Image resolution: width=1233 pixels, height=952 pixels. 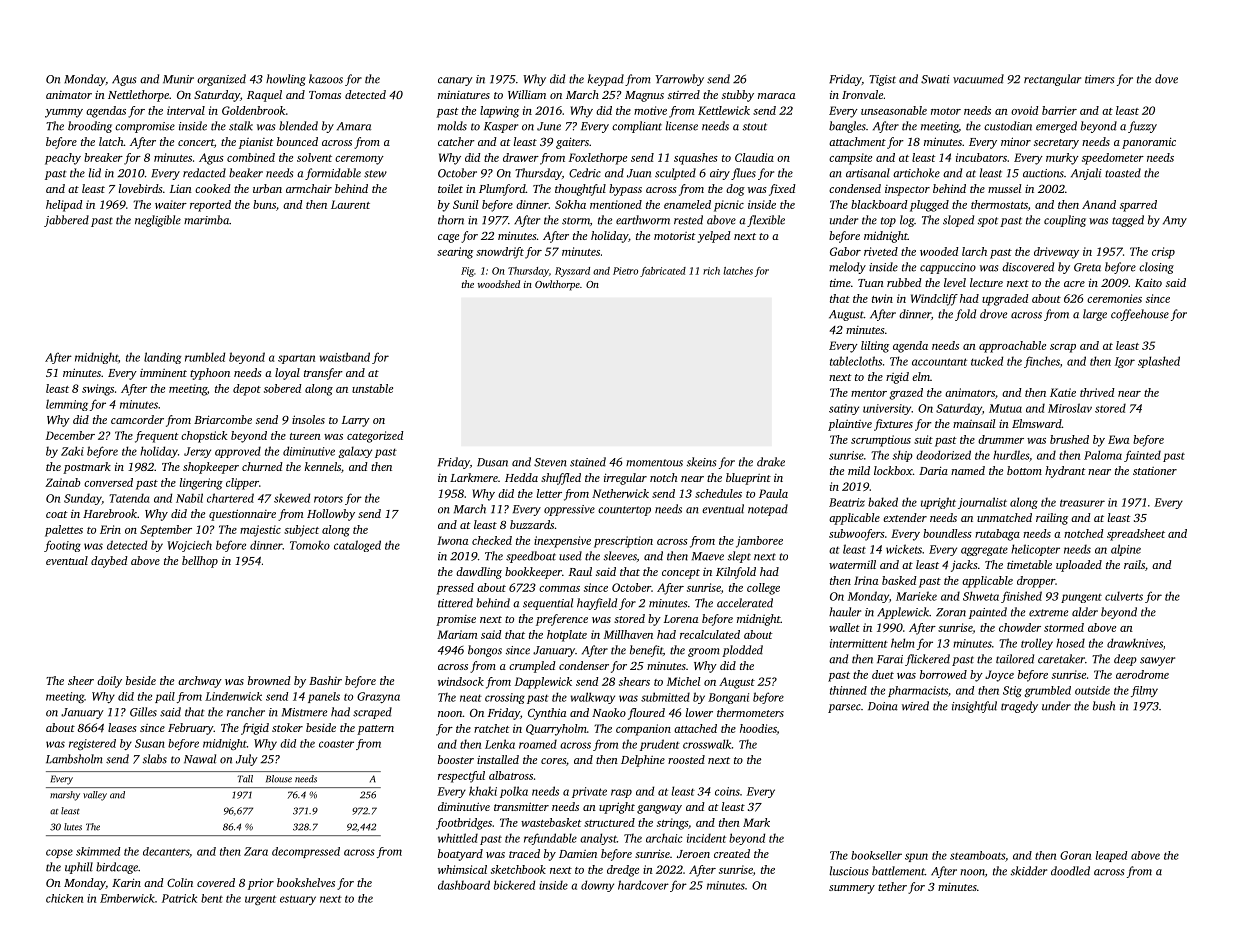 I want to click on filmy, so click(x=1144, y=691).
